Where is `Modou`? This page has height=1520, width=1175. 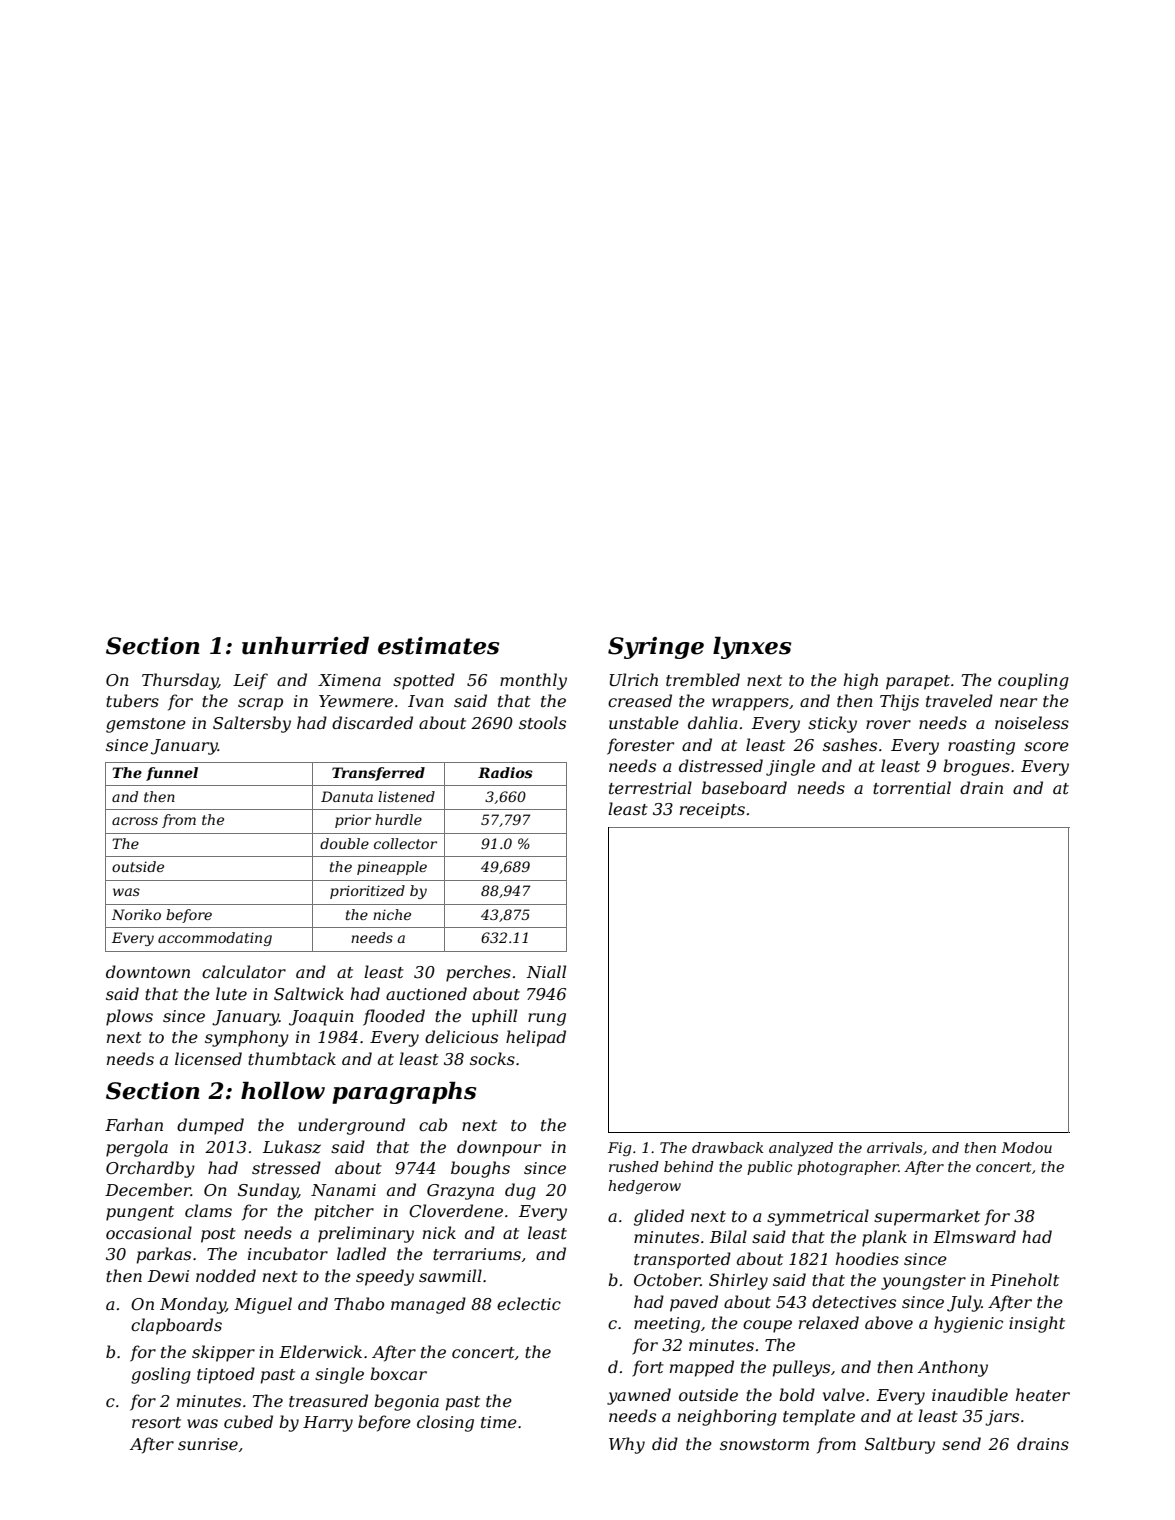
Modou is located at coordinates (1026, 1147).
